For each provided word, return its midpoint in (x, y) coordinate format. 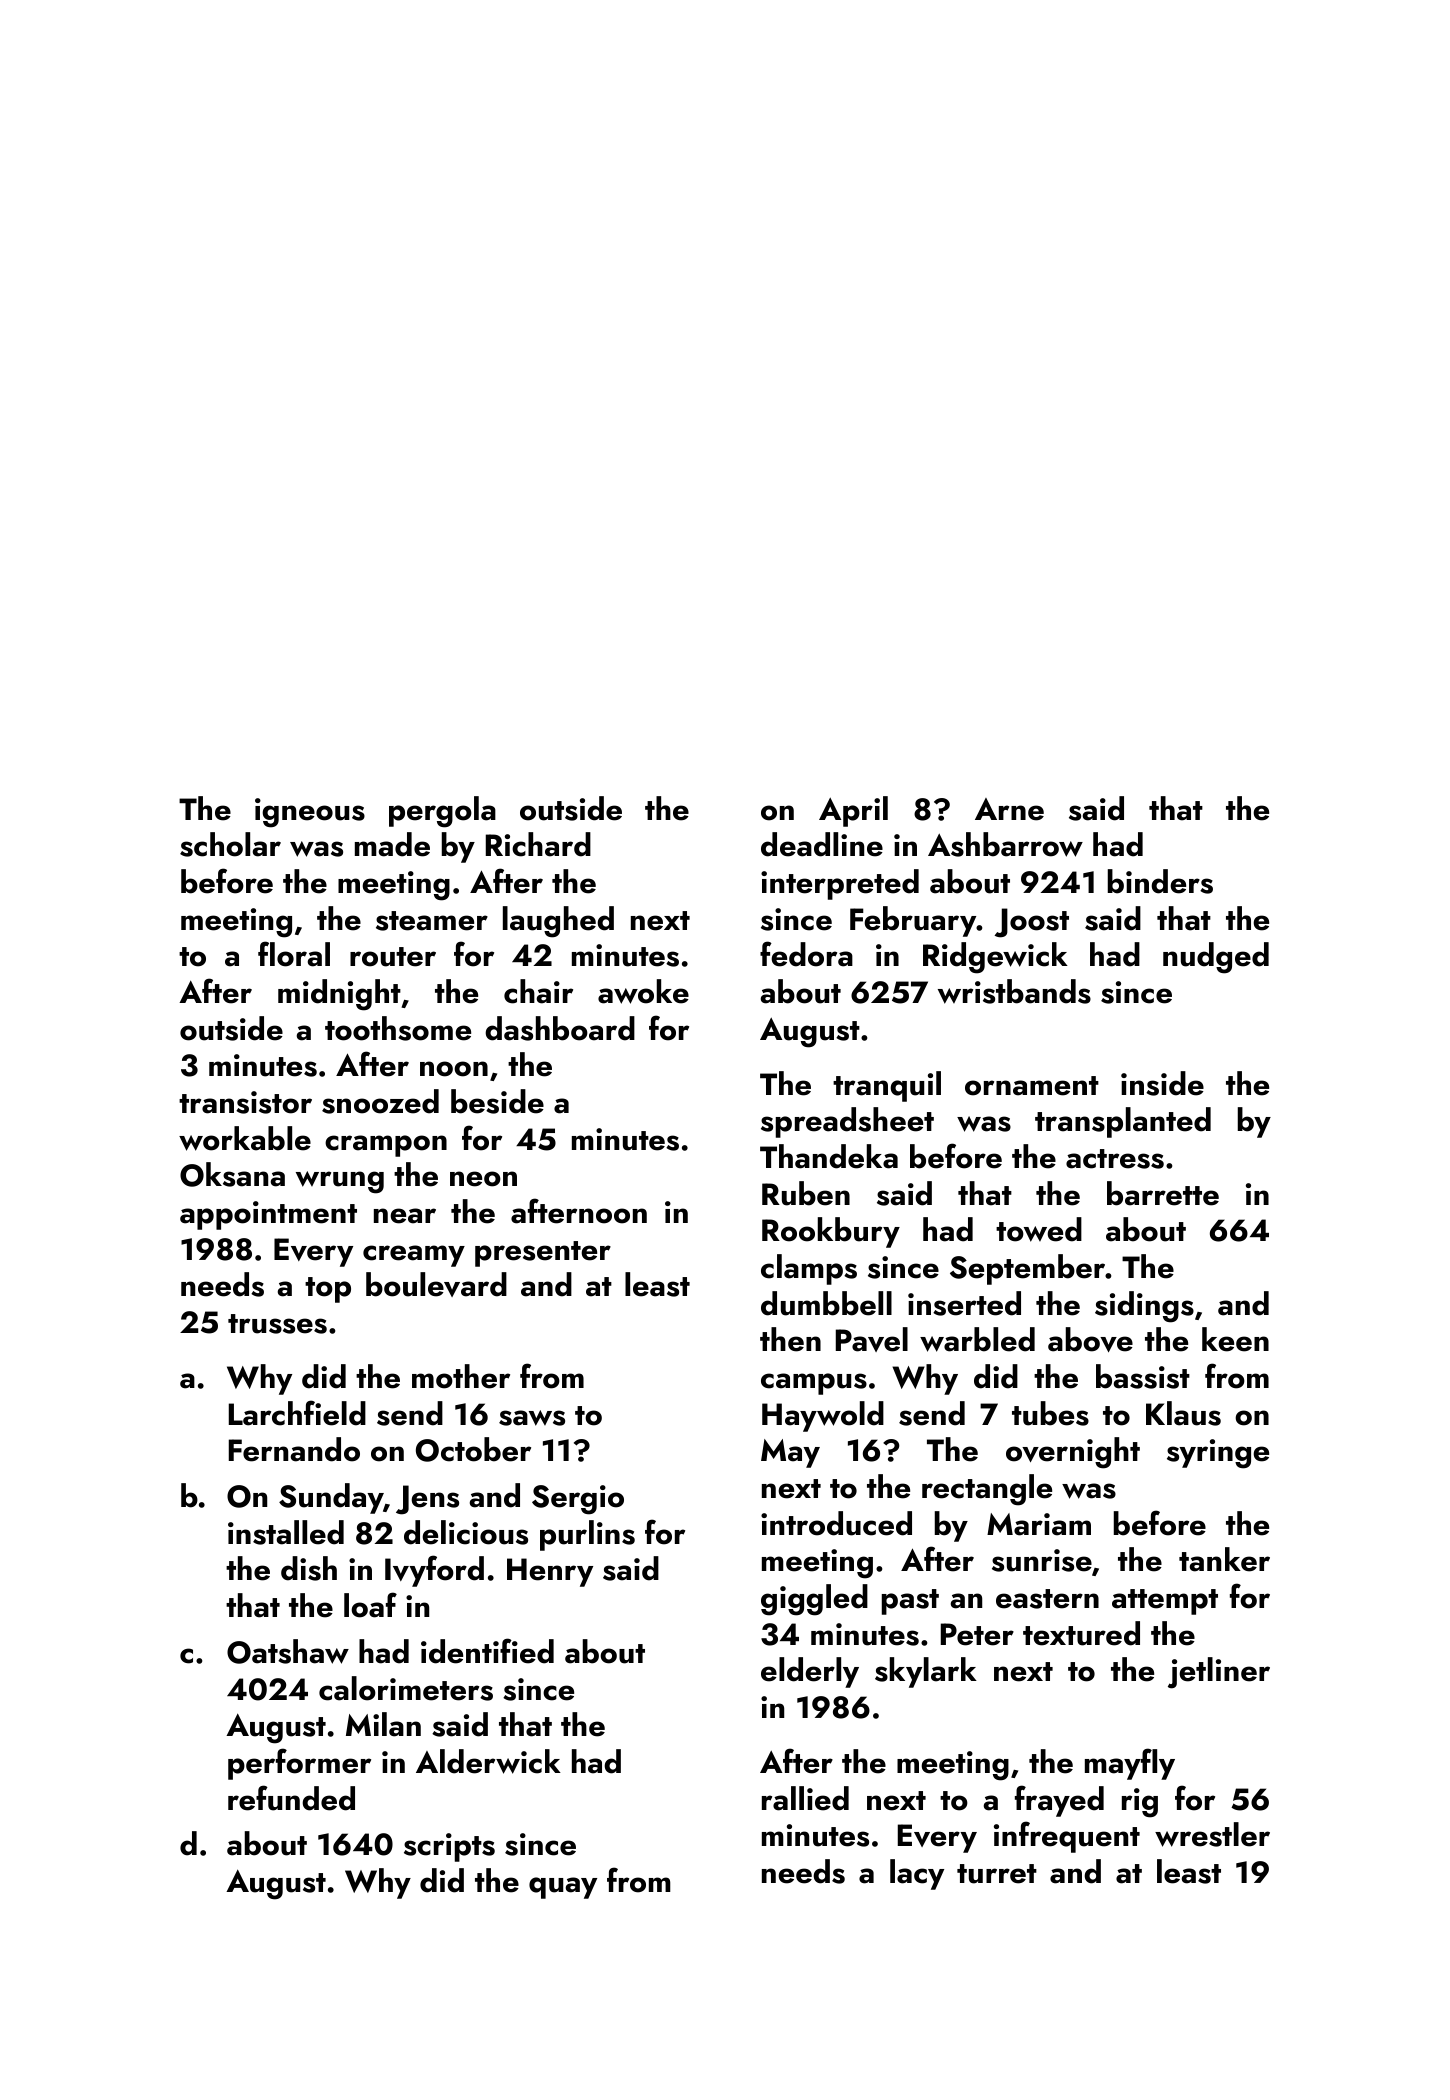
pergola (442, 812)
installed (286, 1532)
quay (563, 1888)
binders (1160, 881)
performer (299, 1764)
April (853, 811)
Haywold (823, 1416)
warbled (977, 1339)
